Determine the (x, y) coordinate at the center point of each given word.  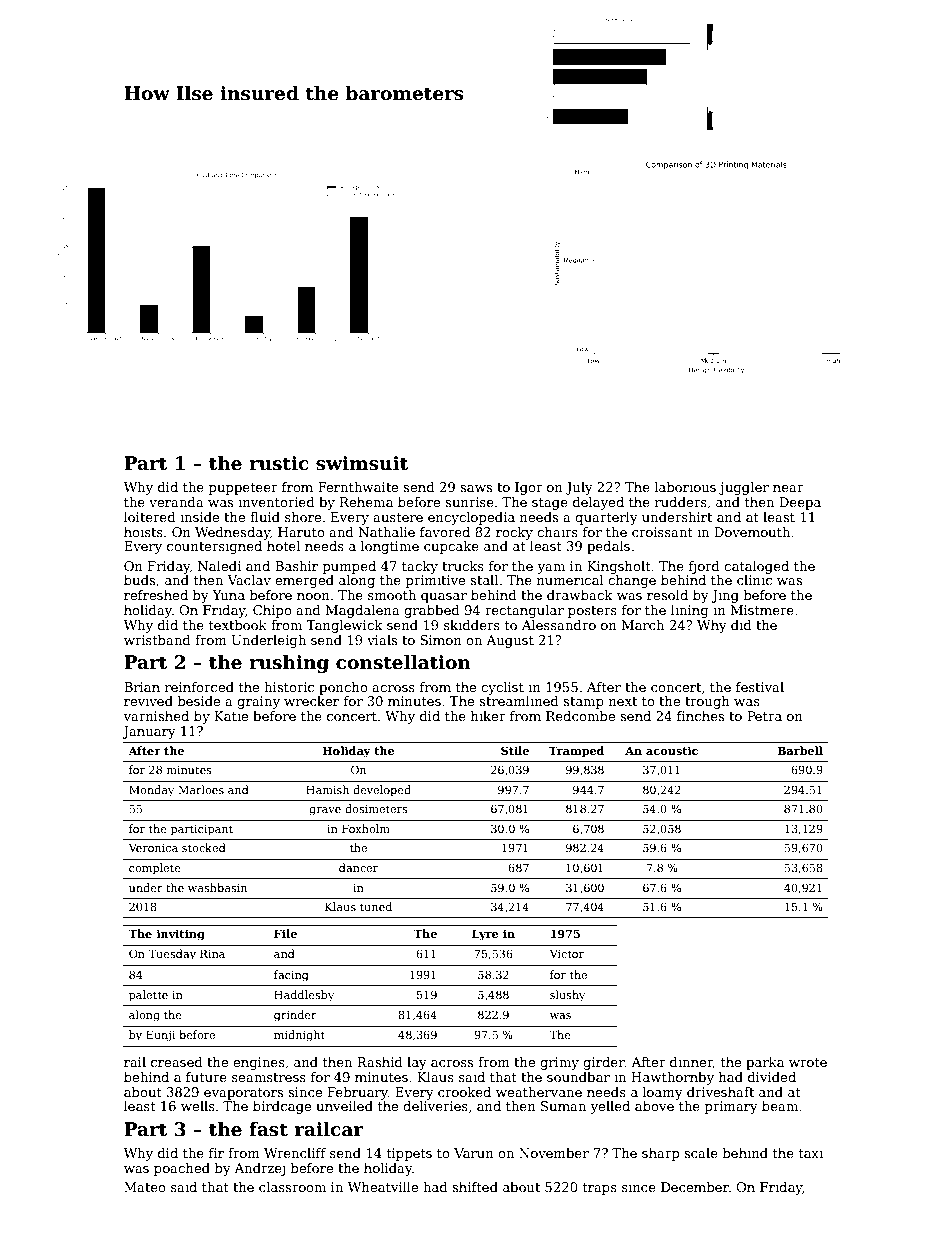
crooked (464, 1092)
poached (182, 1169)
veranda (176, 502)
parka (765, 1063)
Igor (529, 488)
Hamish (327, 789)
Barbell (800, 750)
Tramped (576, 752)
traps (600, 1189)
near (788, 488)
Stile (515, 750)
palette (148, 996)
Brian (142, 687)
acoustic (672, 750)
